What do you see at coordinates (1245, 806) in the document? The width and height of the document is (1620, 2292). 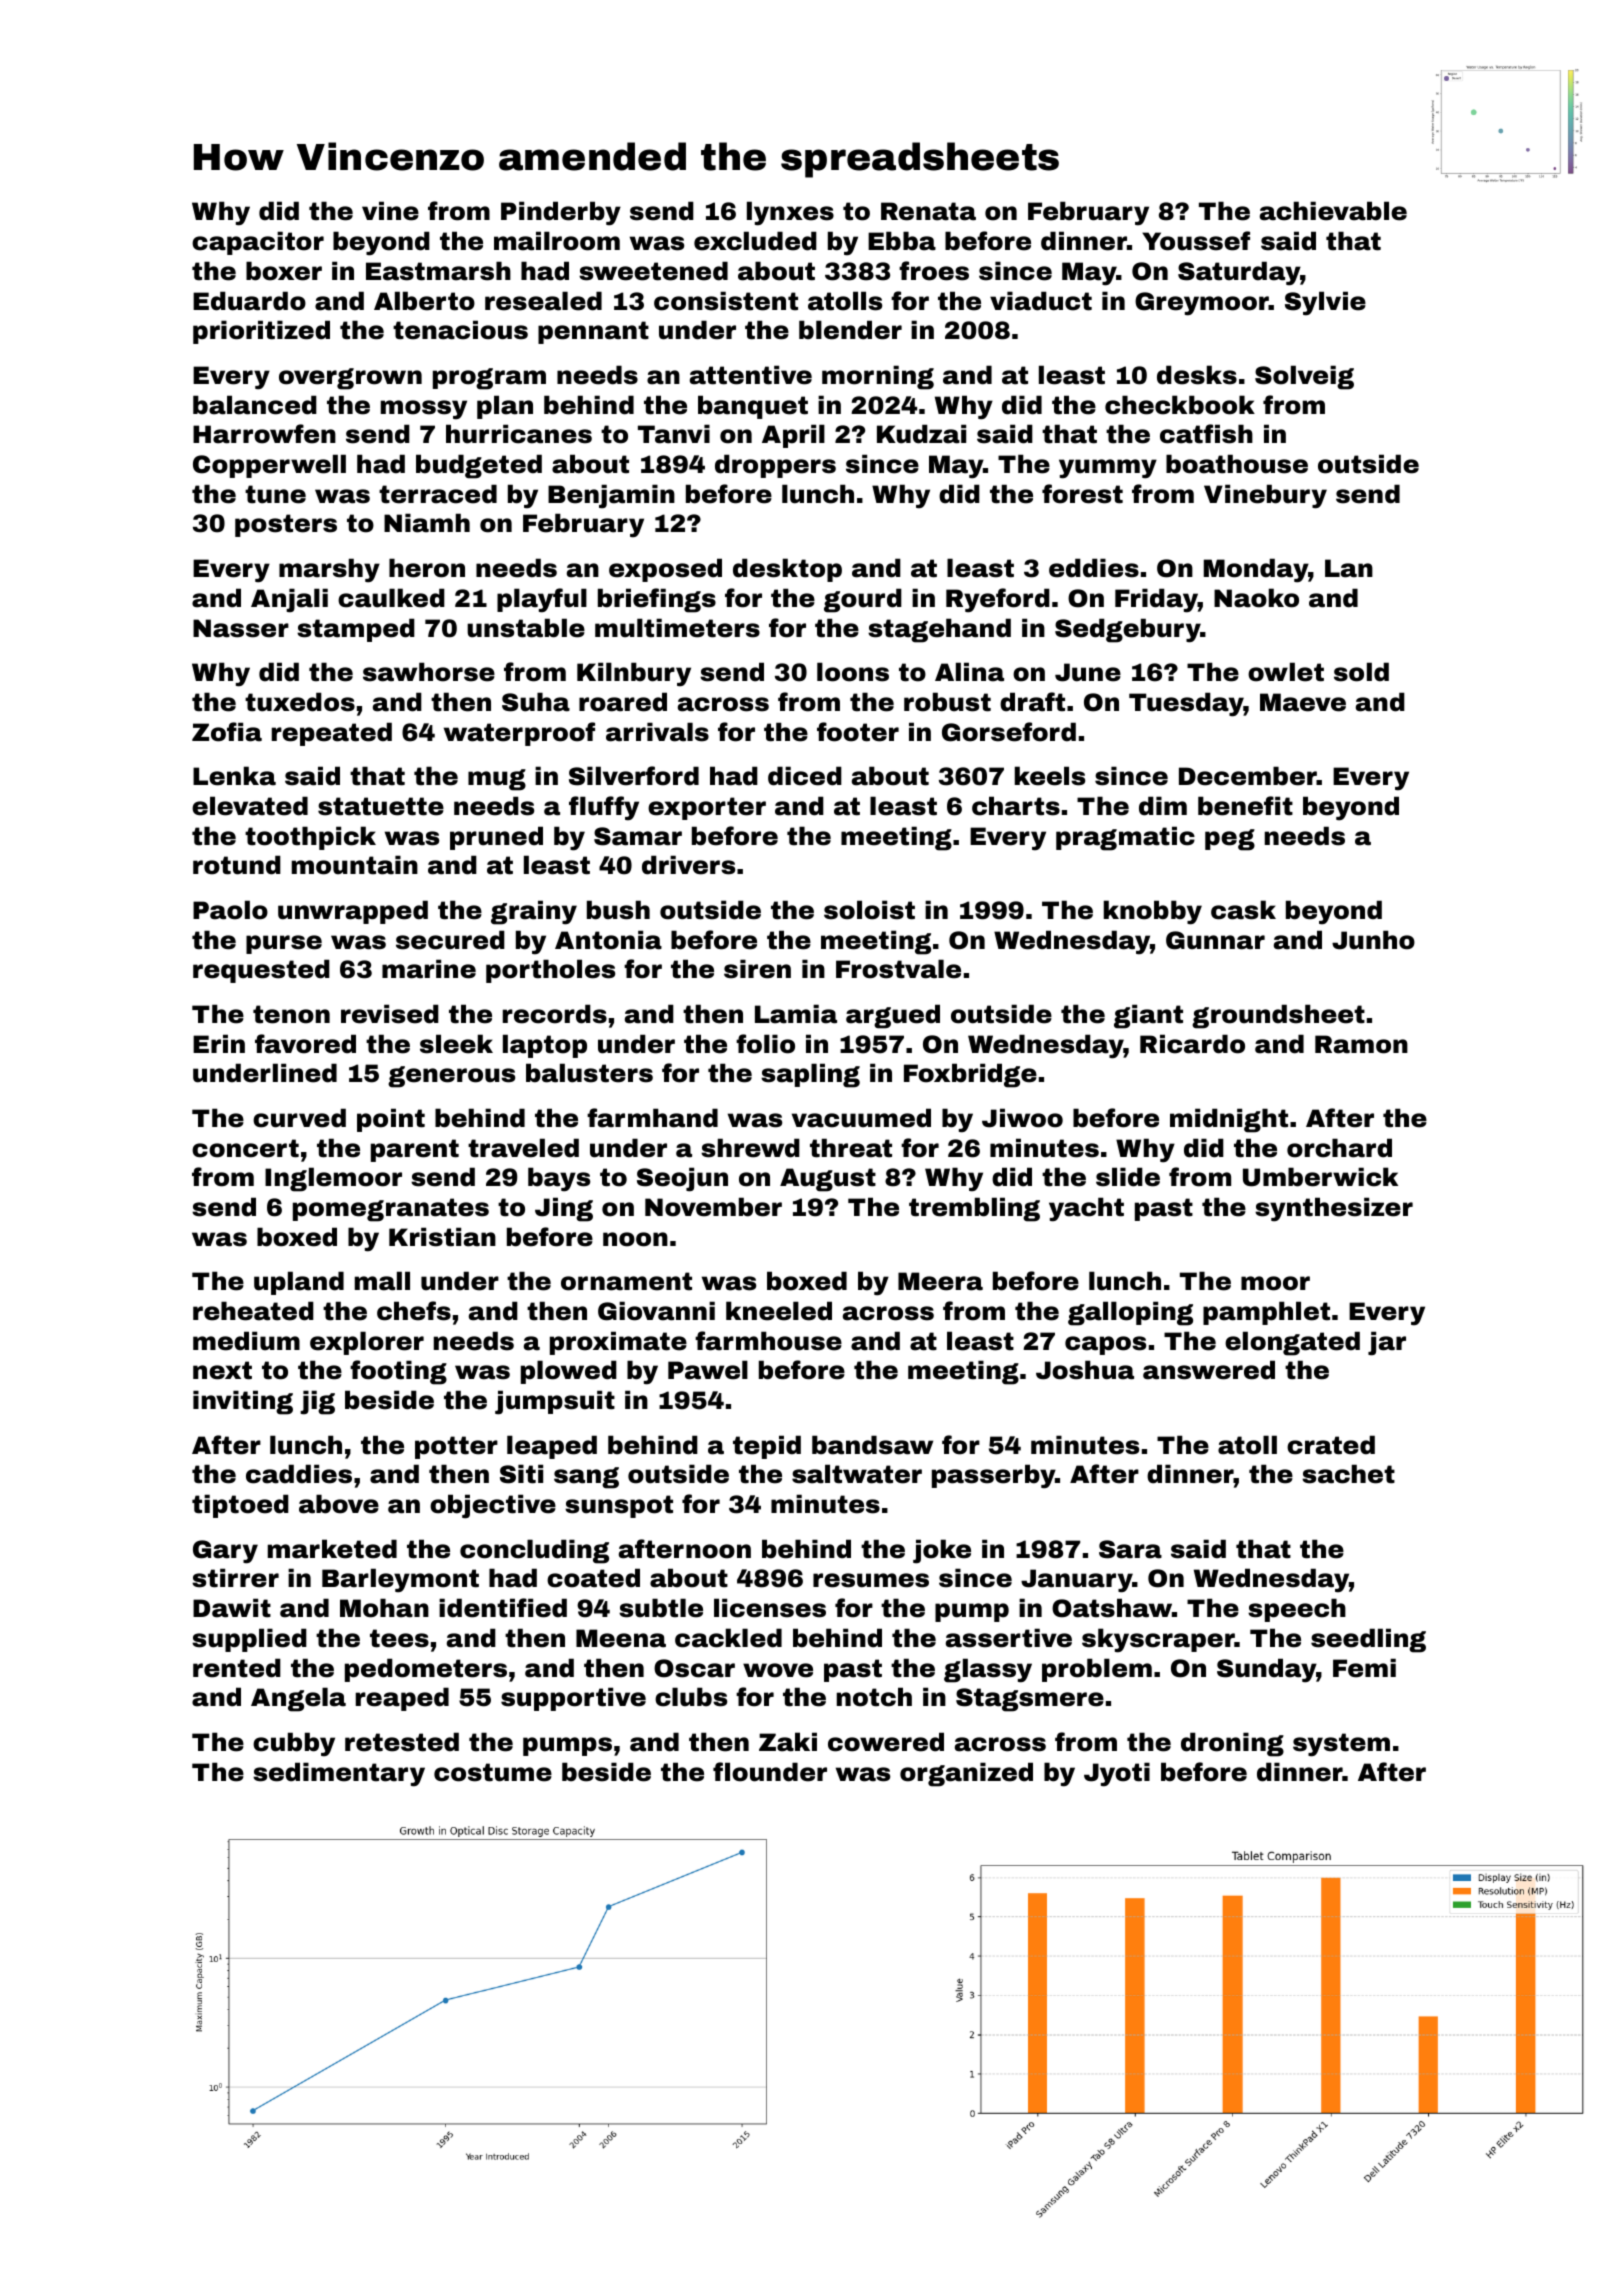 I see `benefit` at bounding box center [1245, 806].
